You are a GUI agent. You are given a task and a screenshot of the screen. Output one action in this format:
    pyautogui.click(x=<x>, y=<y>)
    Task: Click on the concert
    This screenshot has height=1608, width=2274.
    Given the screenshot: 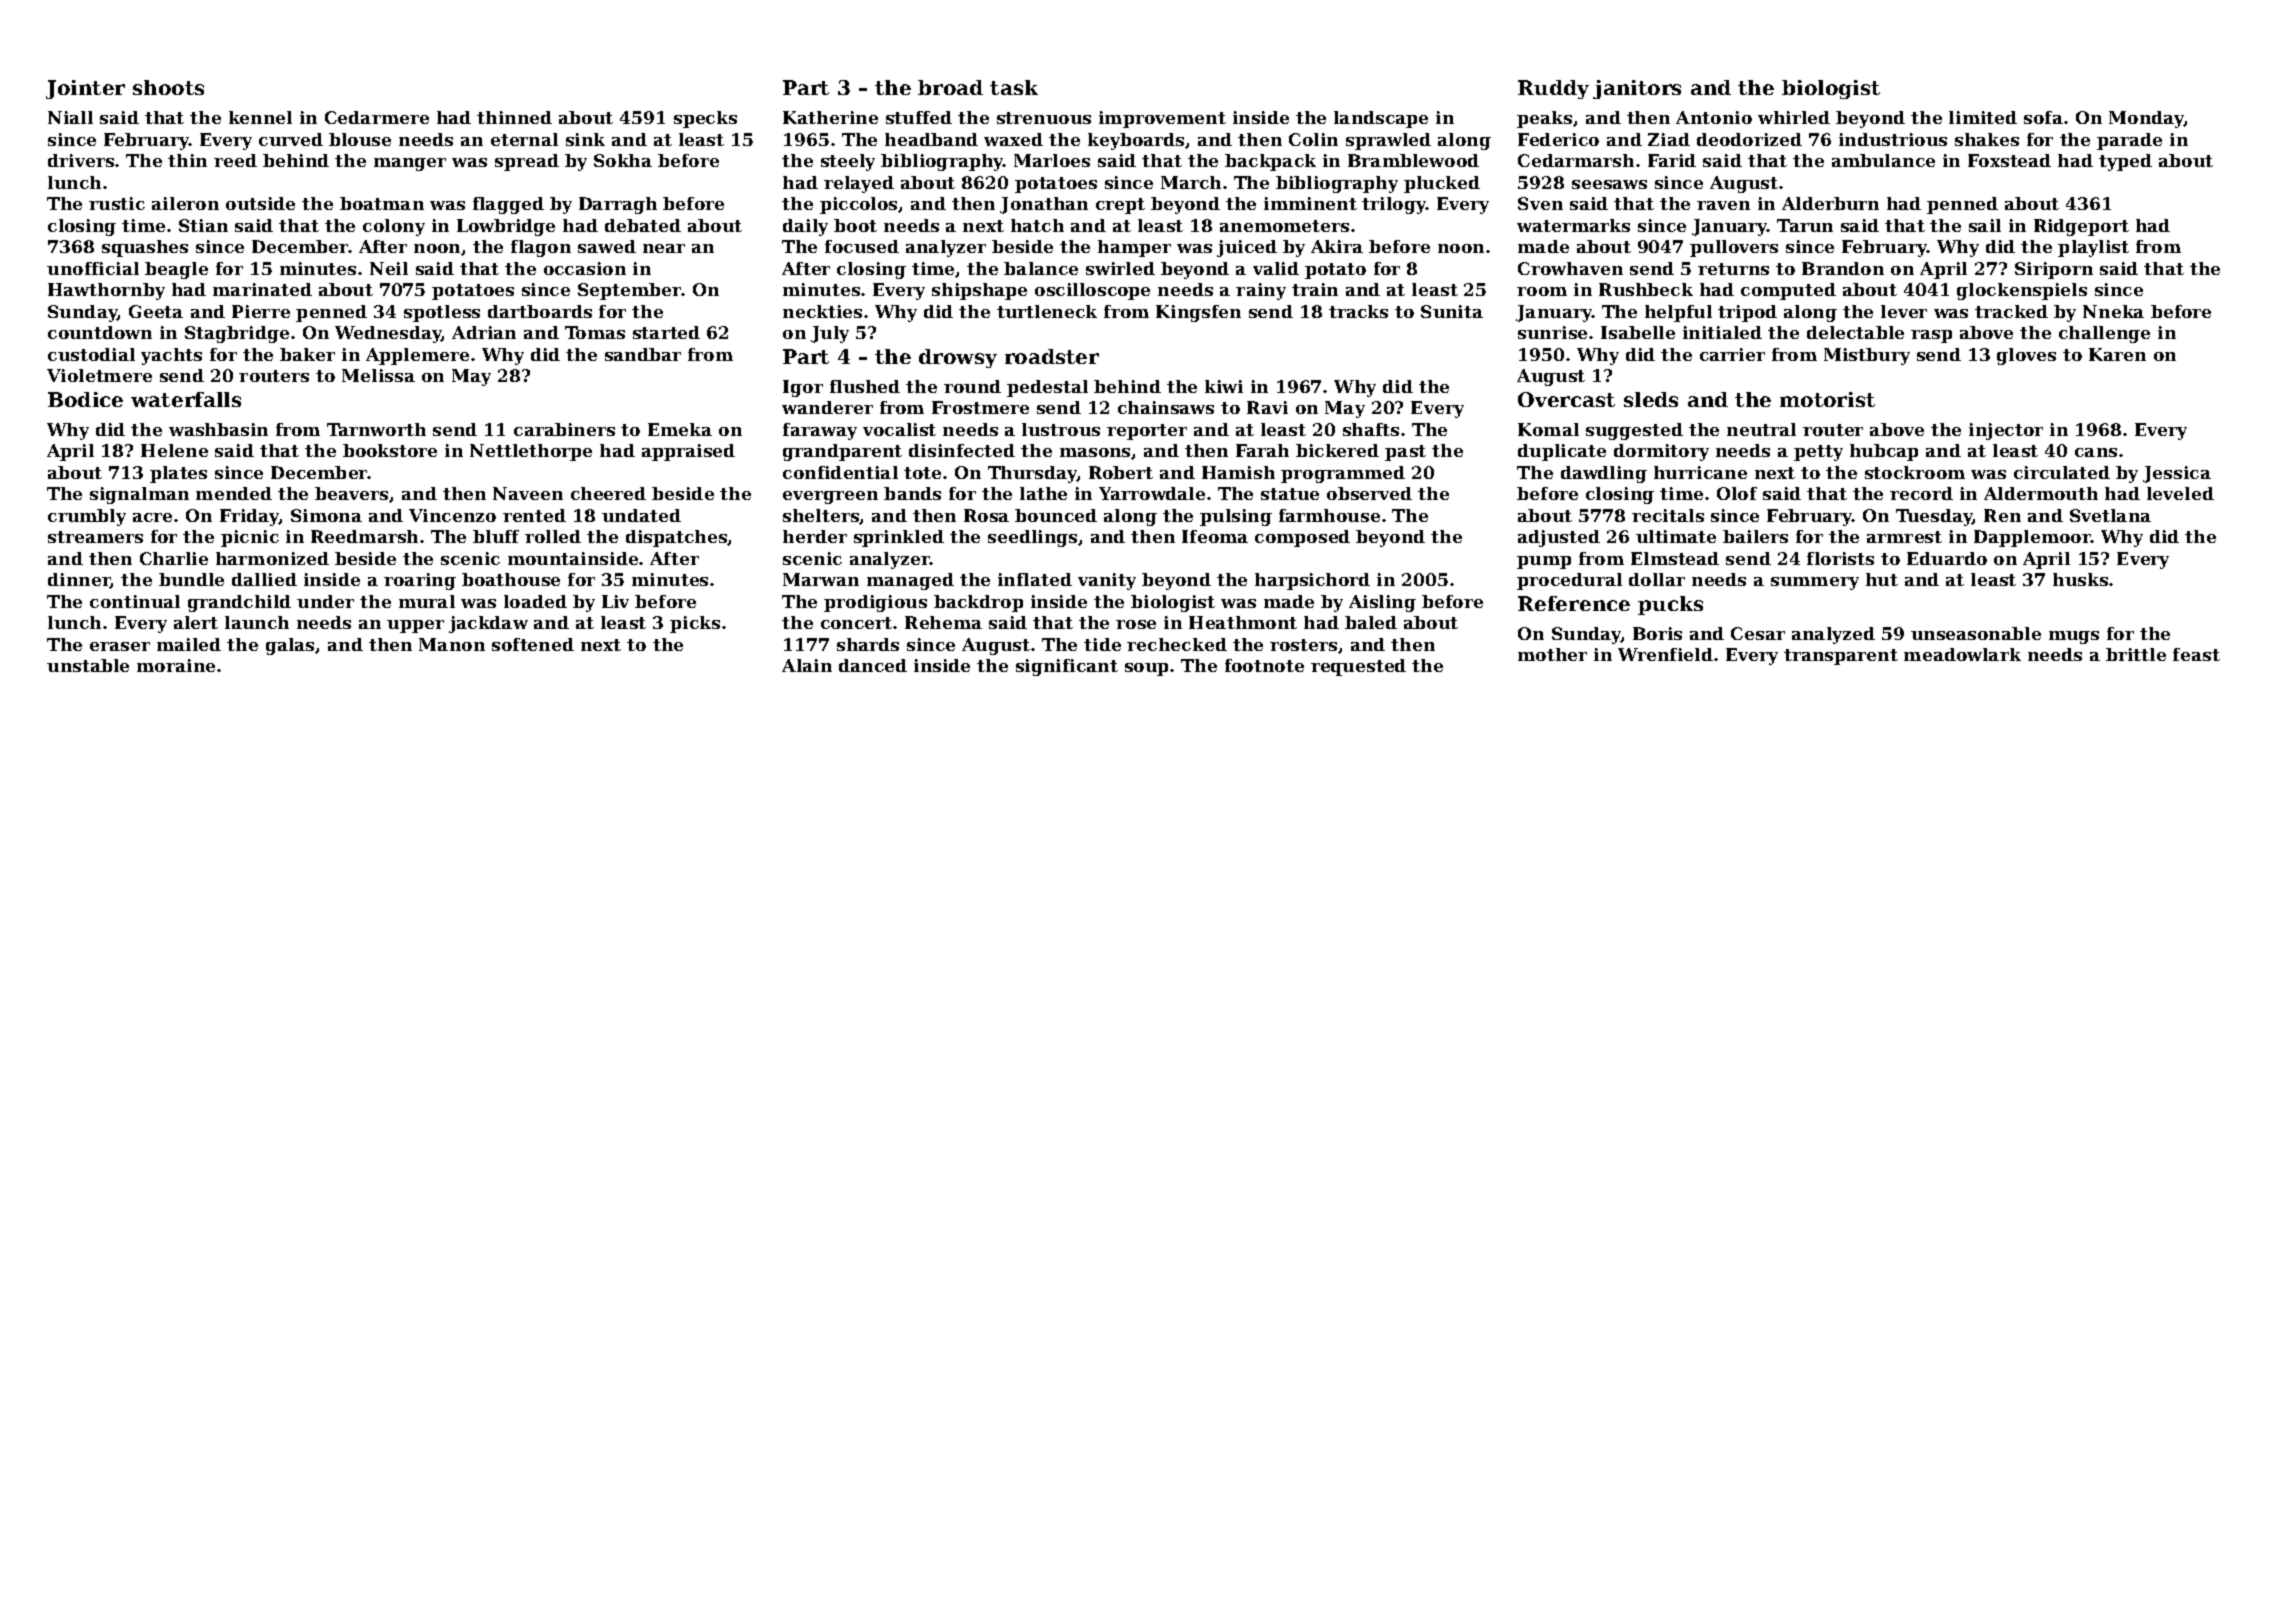 What is the action you would take?
    pyautogui.click(x=856, y=623)
